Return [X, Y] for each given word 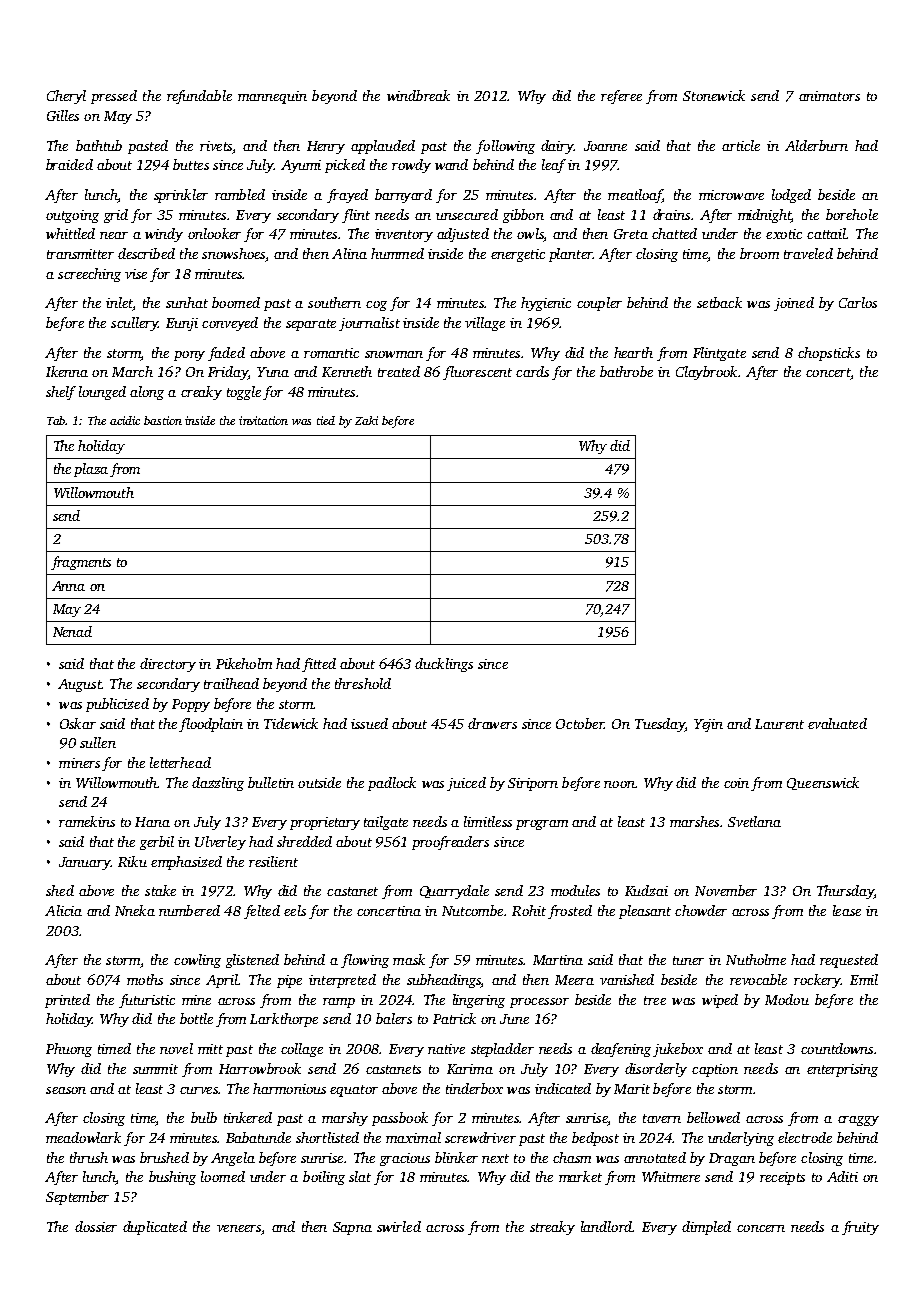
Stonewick [714, 95]
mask [409, 959]
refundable [199, 97]
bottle [196, 1018]
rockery [817, 981]
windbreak [418, 95]
